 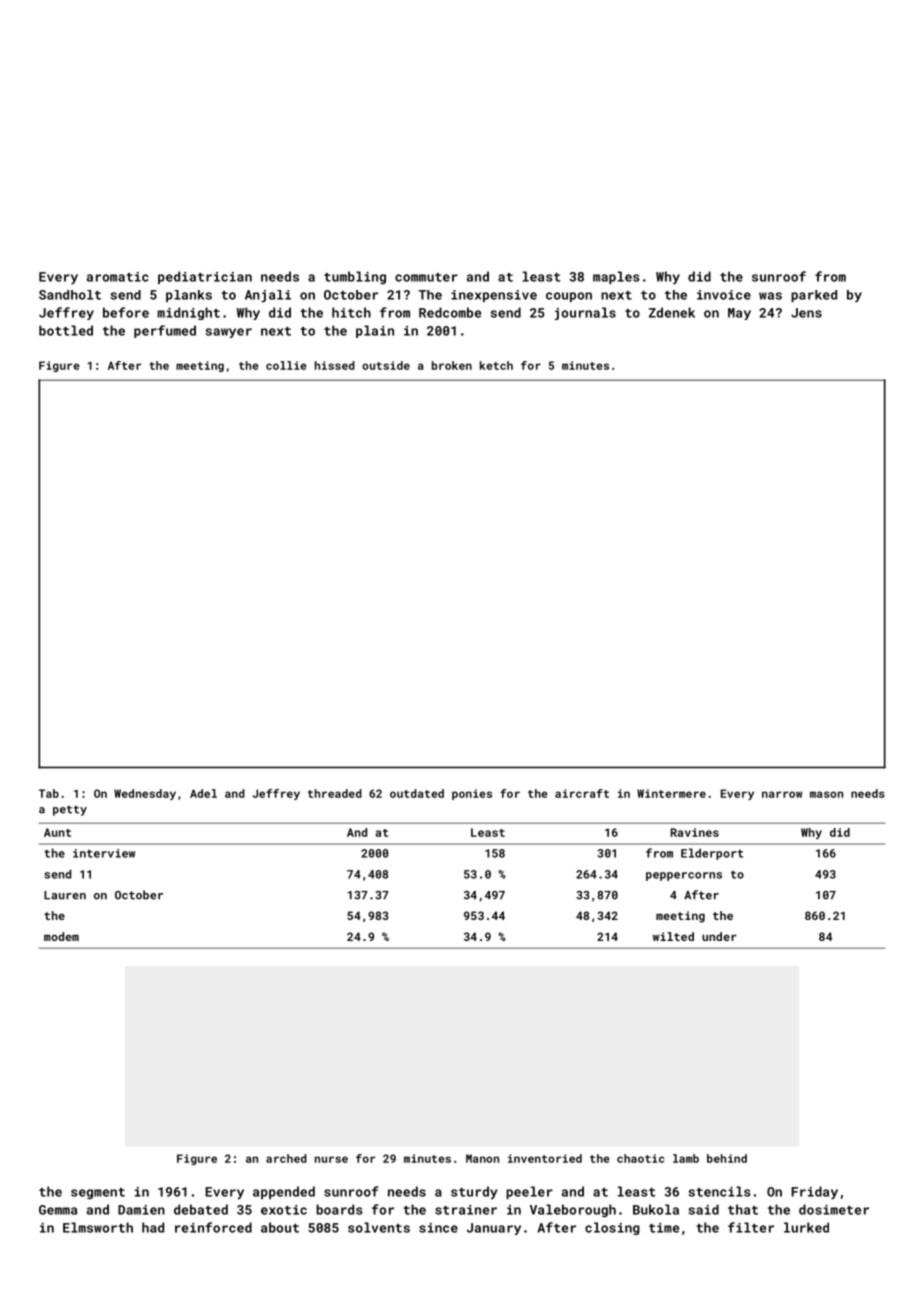 What do you see at coordinates (145, 794) in the image?
I see `Wednesday` at bounding box center [145, 794].
